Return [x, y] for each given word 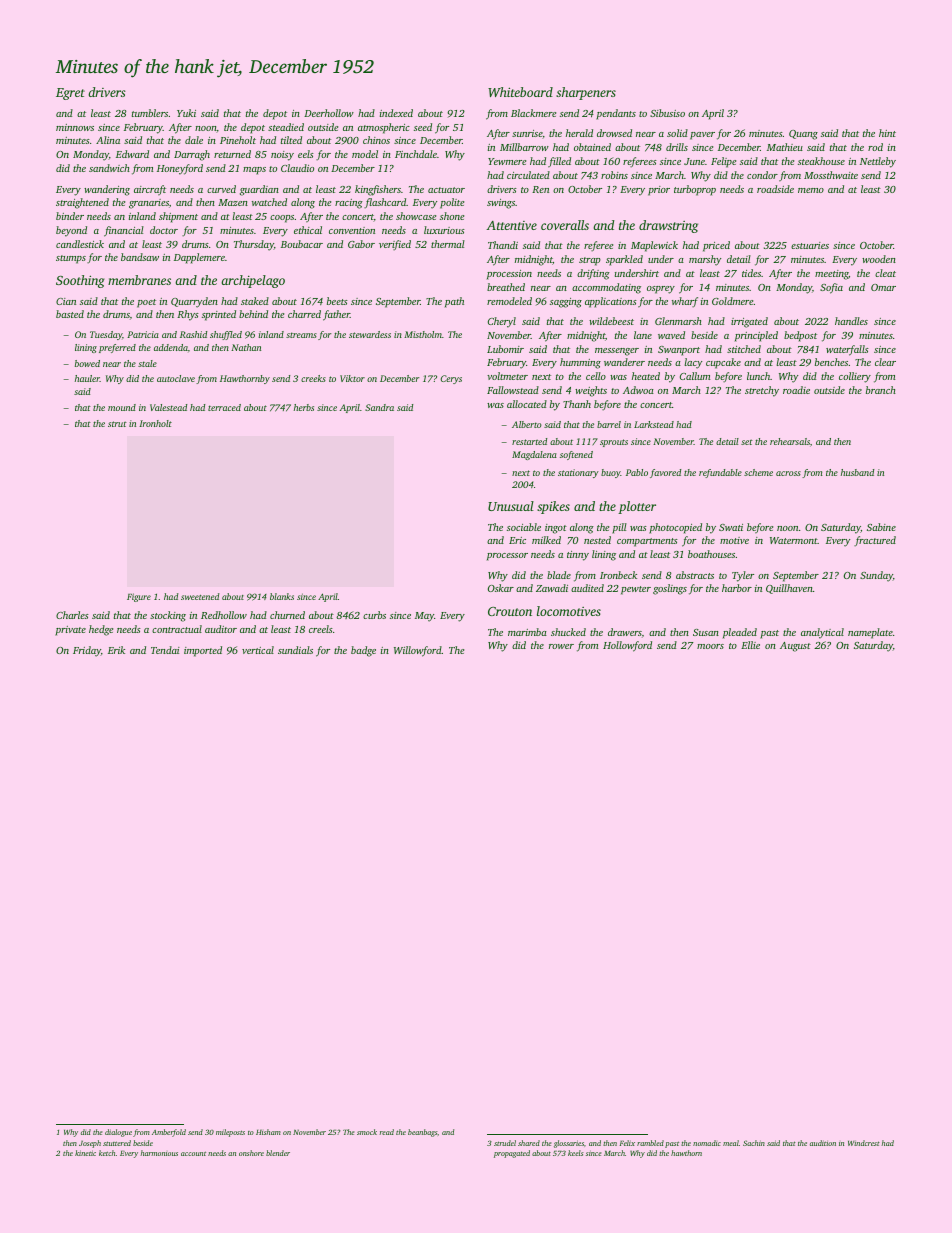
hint [887, 133]
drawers [625, 632]
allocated [527, 404]
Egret [70, 94]
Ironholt [155, 423]
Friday [87, 651]
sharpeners [586, 93]
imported [203, 651]
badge [363, 651]
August [795, 647]
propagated [512, 1154]
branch [881, 390]
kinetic [85, 1153]
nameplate [870, 633]
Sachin [754, 1143]
